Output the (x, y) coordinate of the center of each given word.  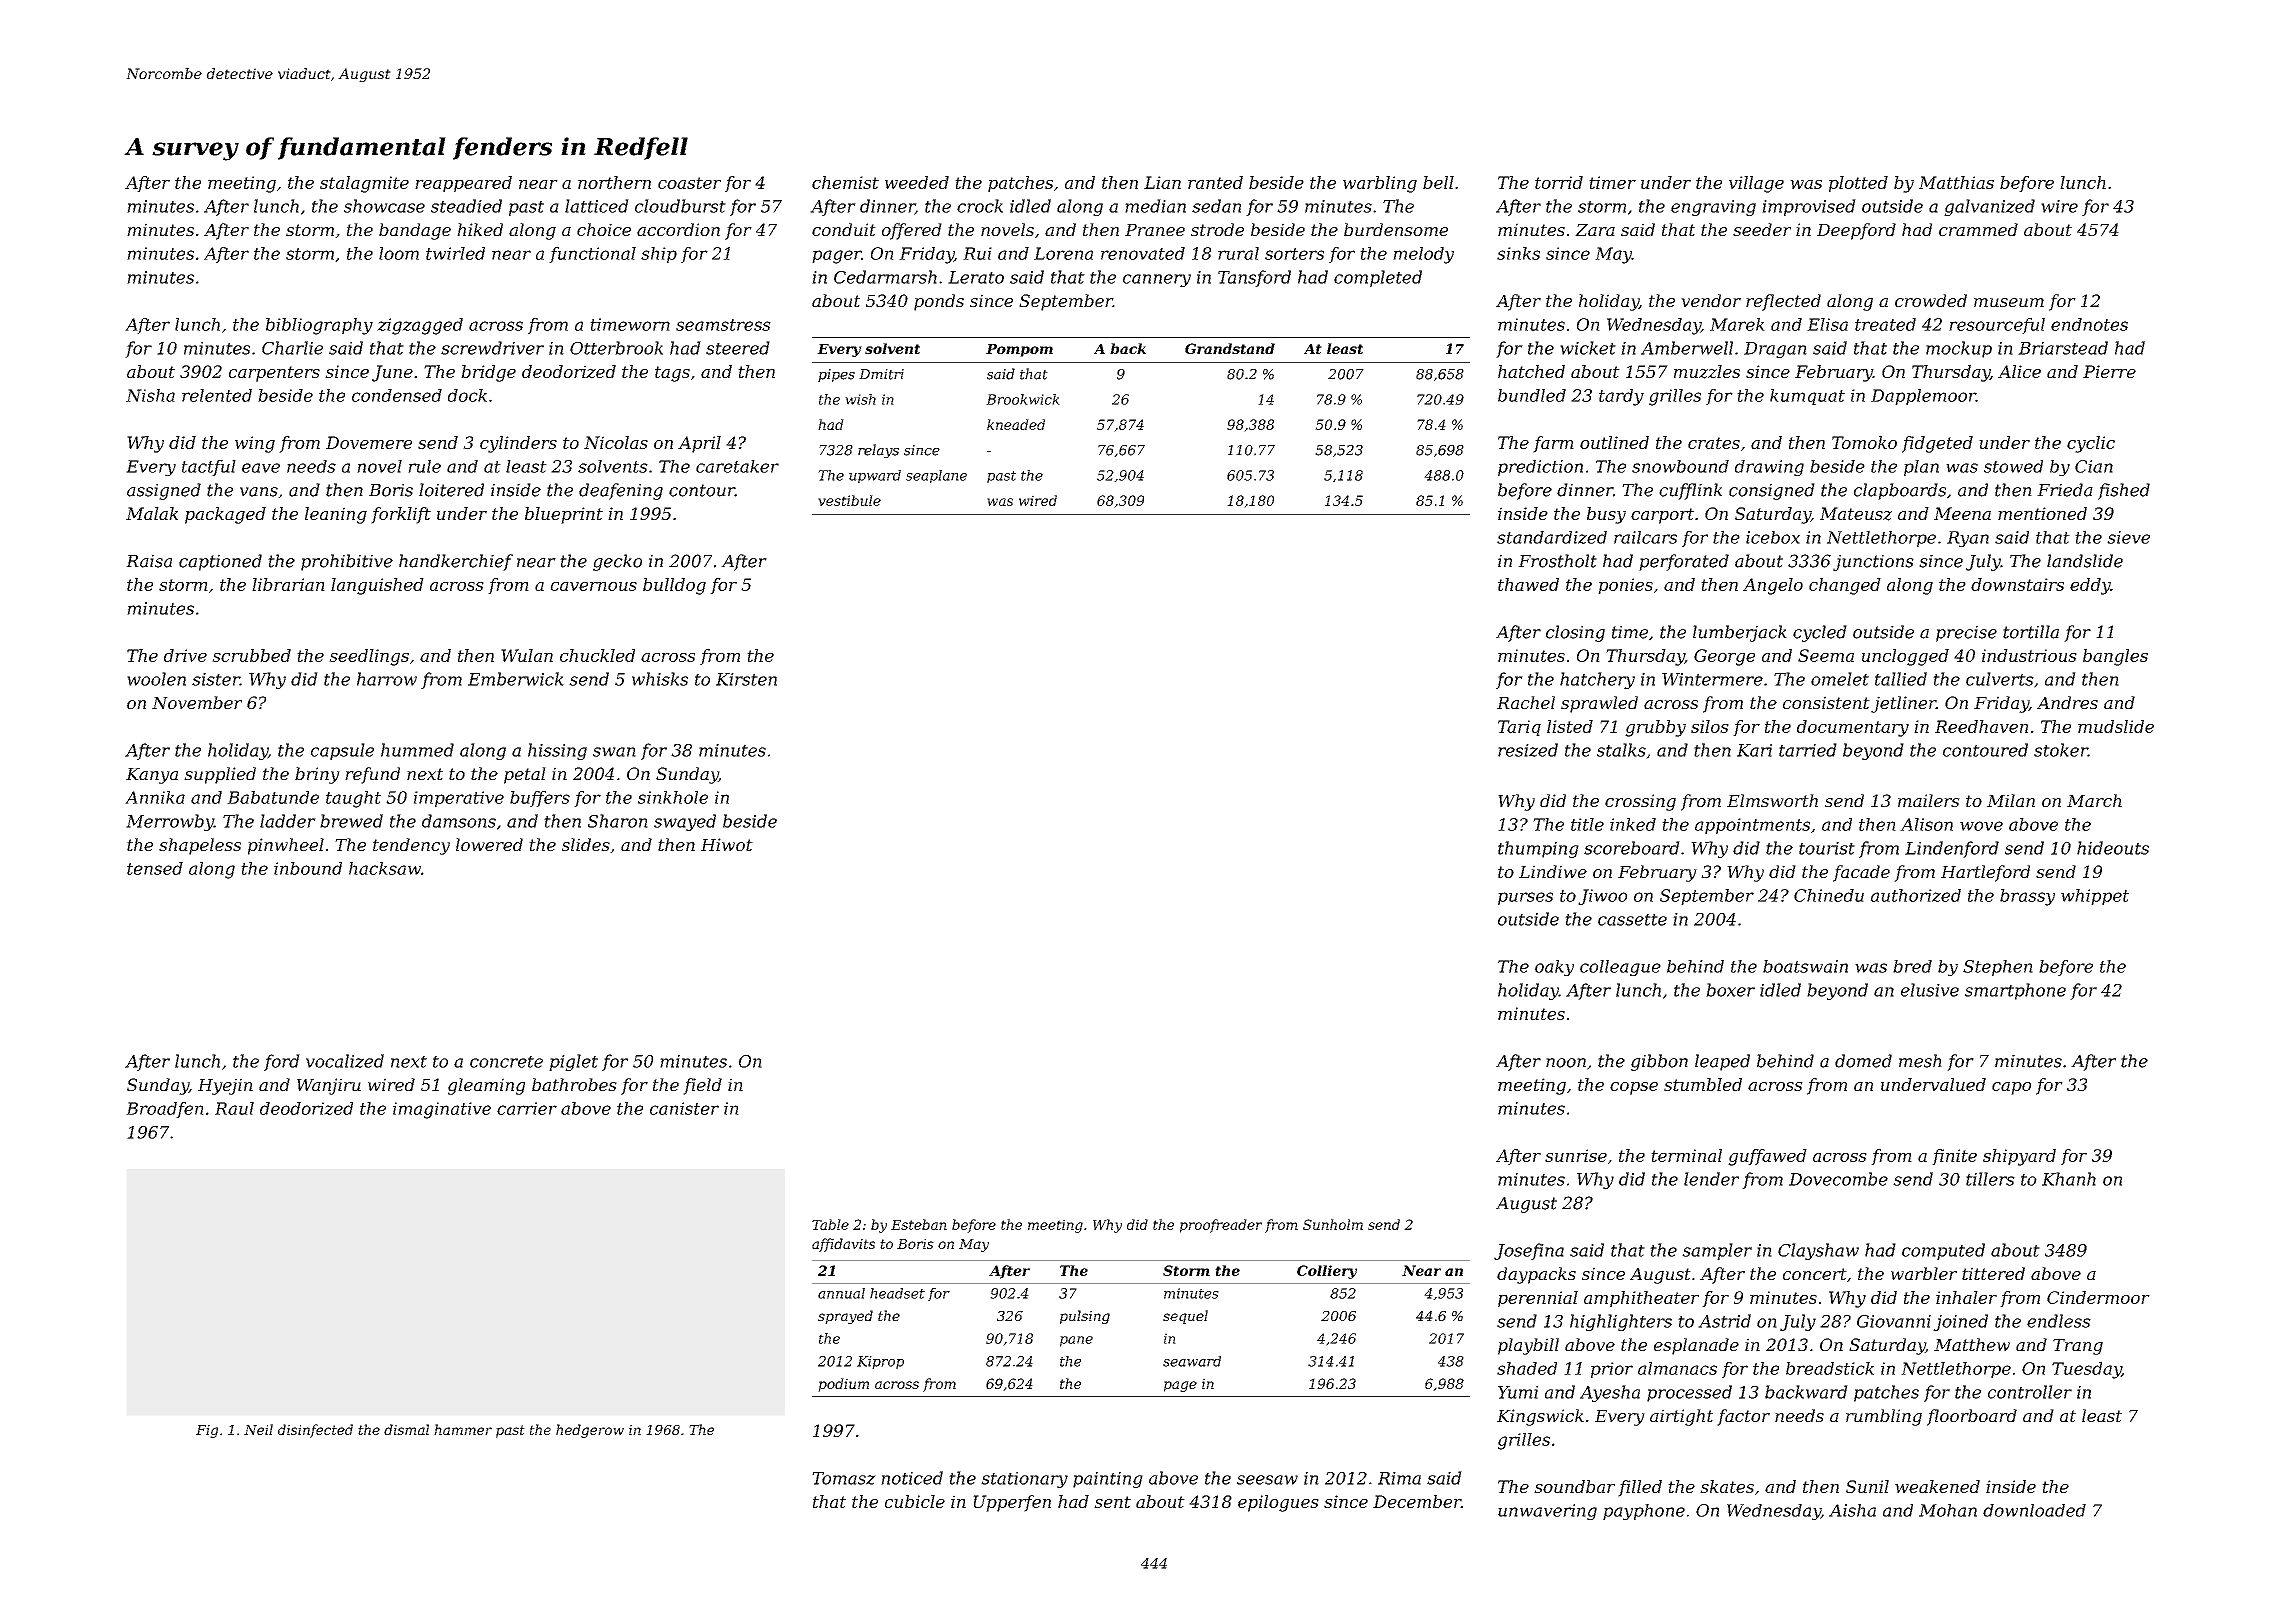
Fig (207, 1431)
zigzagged (420, 326)
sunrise (1576, 1155)
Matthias (1956, 182)
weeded (917, 182)
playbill (1528, 1346)
